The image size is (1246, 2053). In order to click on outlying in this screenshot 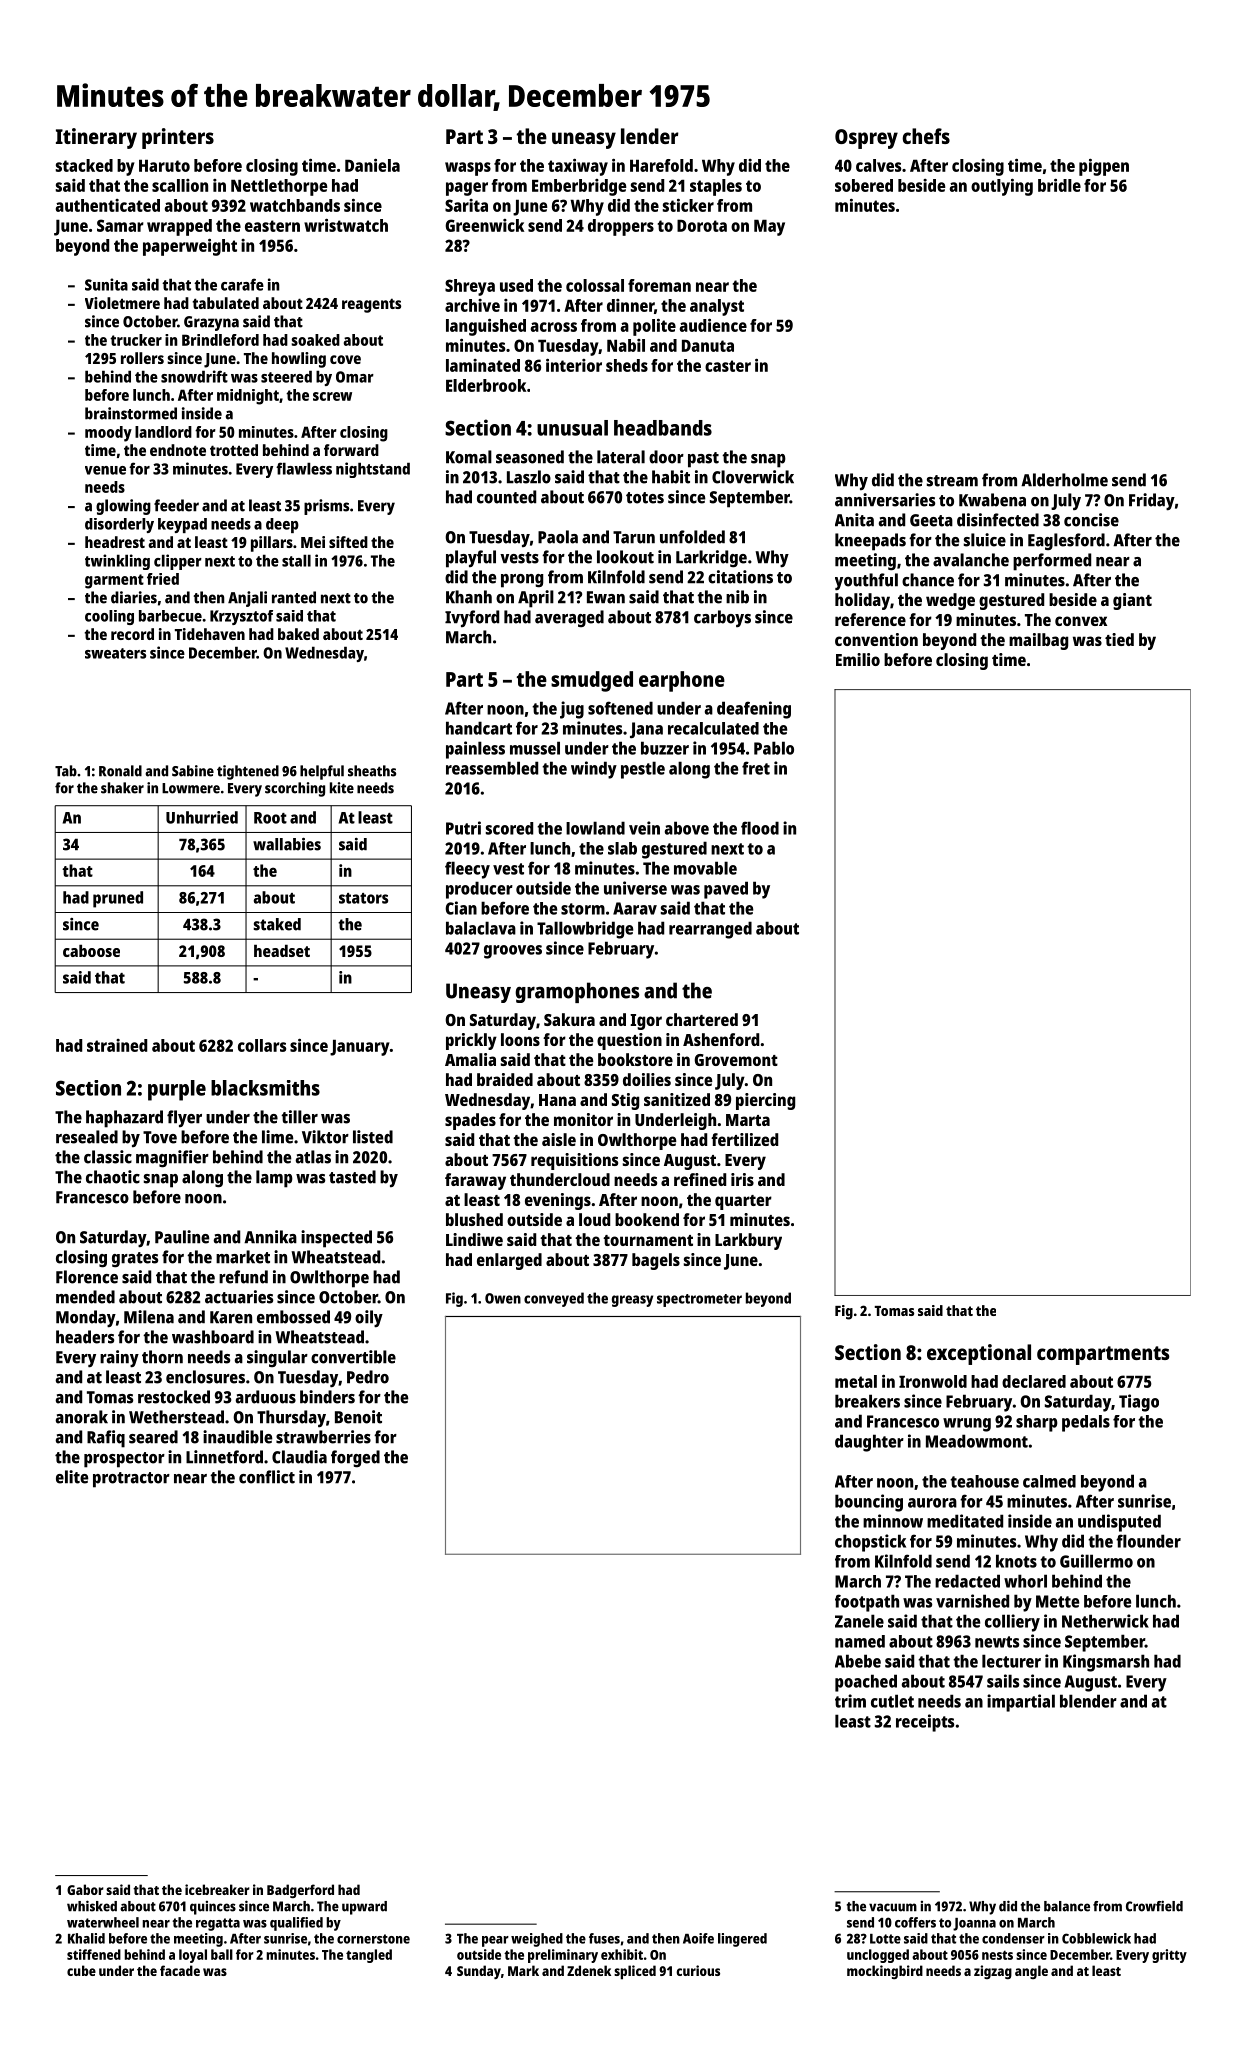, I will do `click(1002, 187)`.
